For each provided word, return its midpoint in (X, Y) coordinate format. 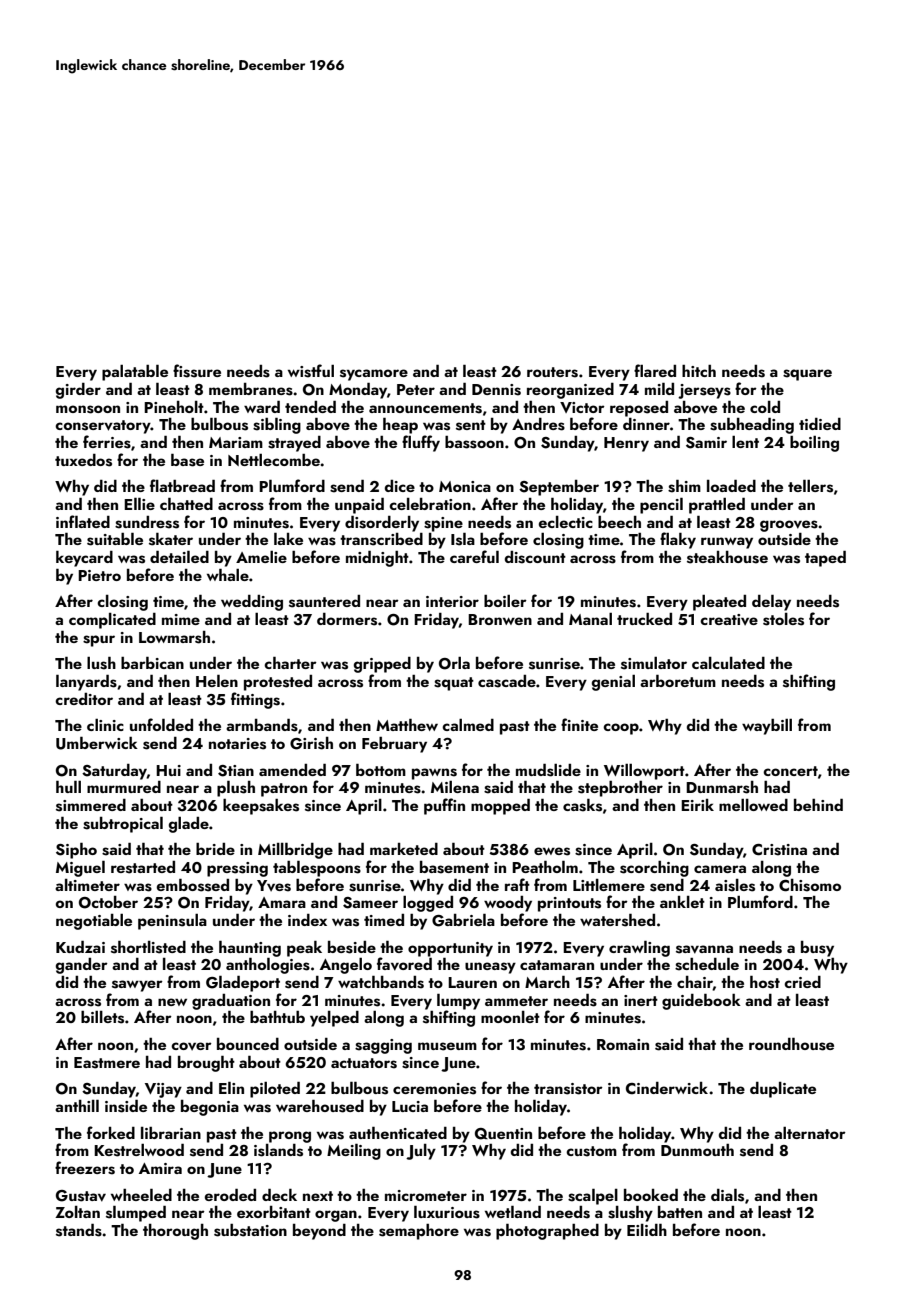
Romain (623, 1044)
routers (552, 372)
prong (290, 1137)
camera (720, 869)
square (807, 375)
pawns (434, 774)
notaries (237, 744)
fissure (197, 371)
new (172, 1002)
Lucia (410, 1106)
